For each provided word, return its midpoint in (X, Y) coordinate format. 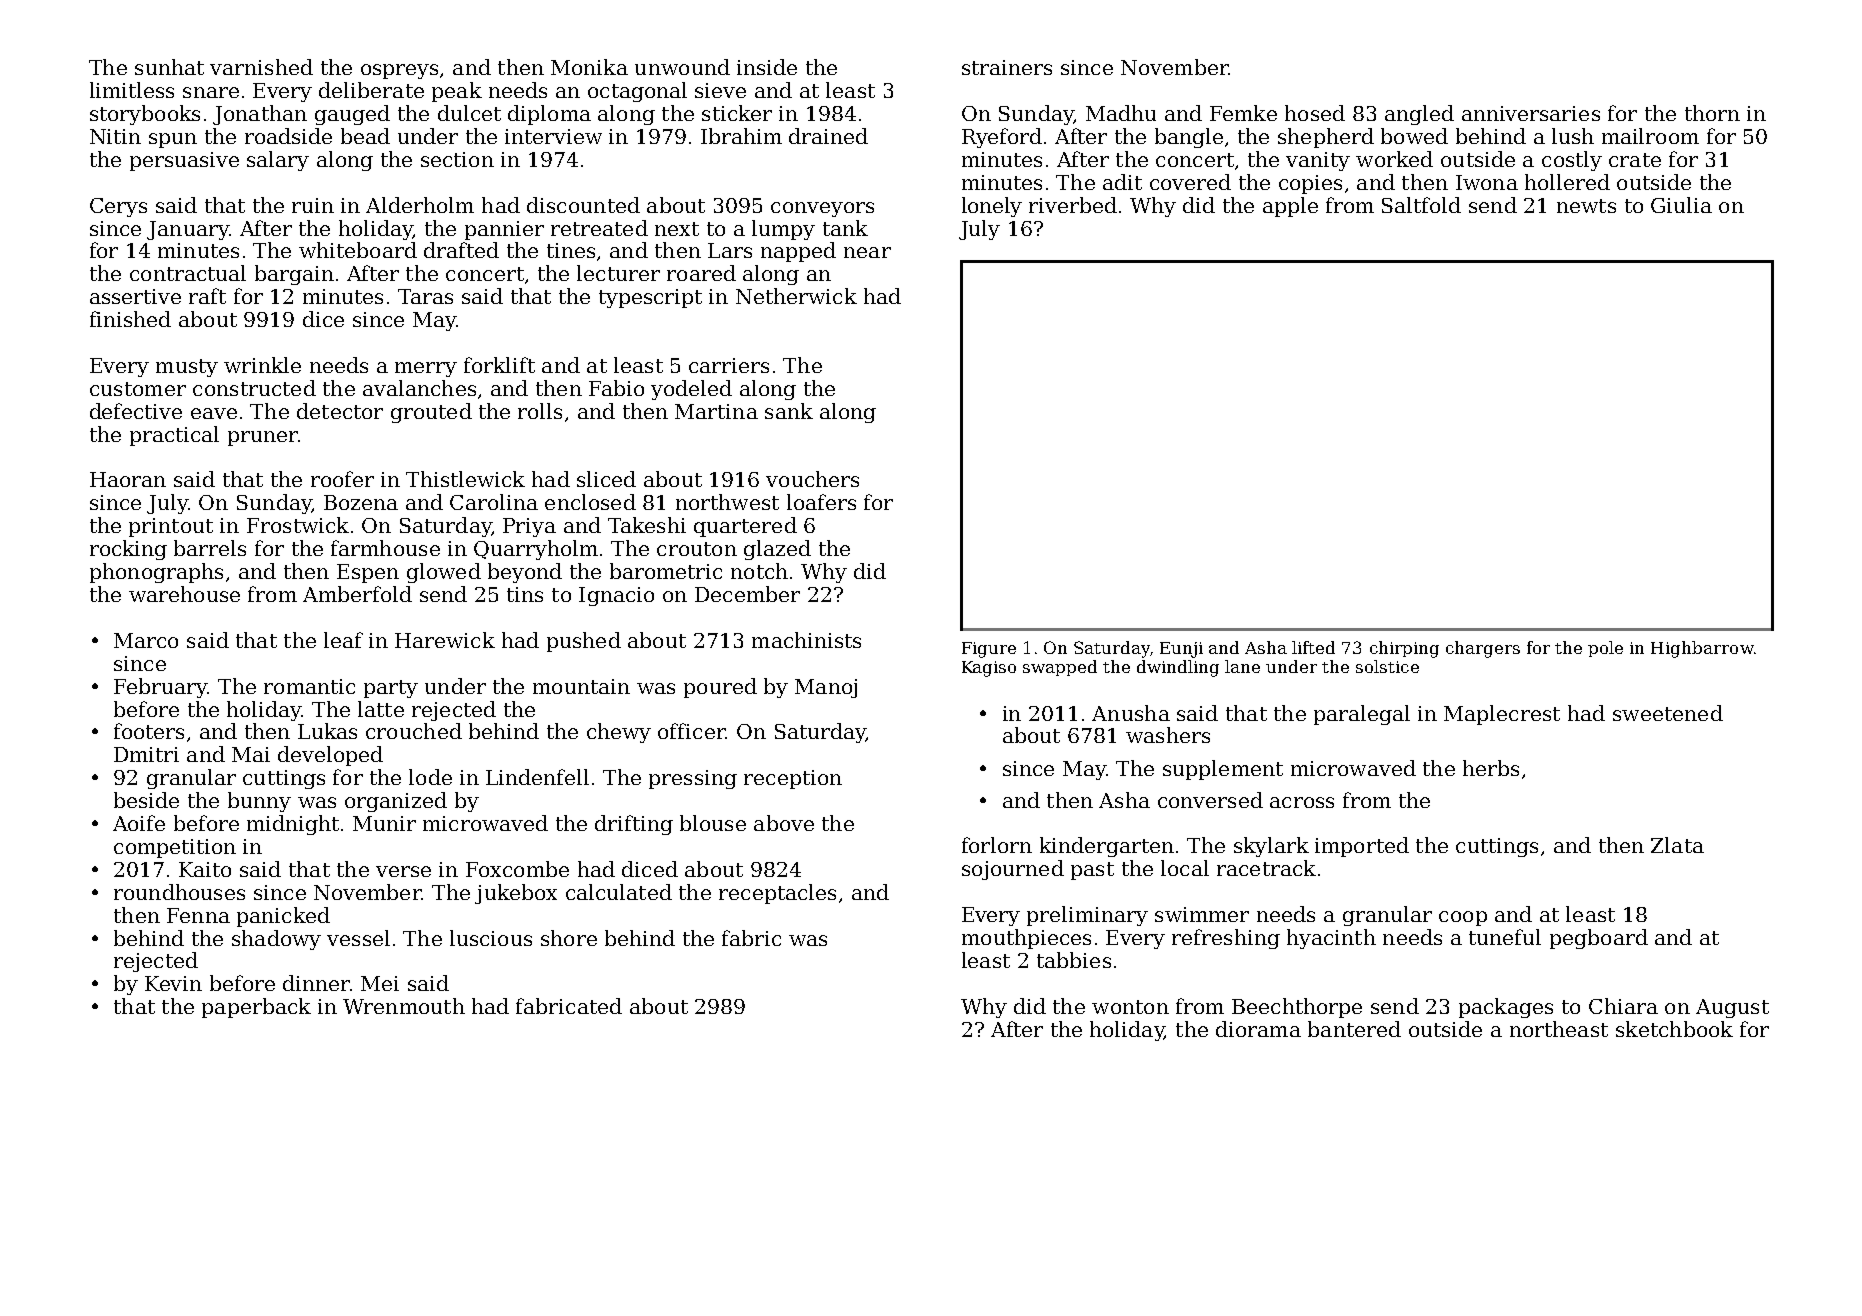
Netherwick (796, 296)
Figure (989, 650)
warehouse (184, 594)
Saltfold (1421, 205)
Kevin (173, 983)
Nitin (115, 136)
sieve (720, 90)
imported (1362, 847)
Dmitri (146, 754)
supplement (1223, 770)
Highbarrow (1702, 649)
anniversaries (1531, 113)
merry (426, 369)
